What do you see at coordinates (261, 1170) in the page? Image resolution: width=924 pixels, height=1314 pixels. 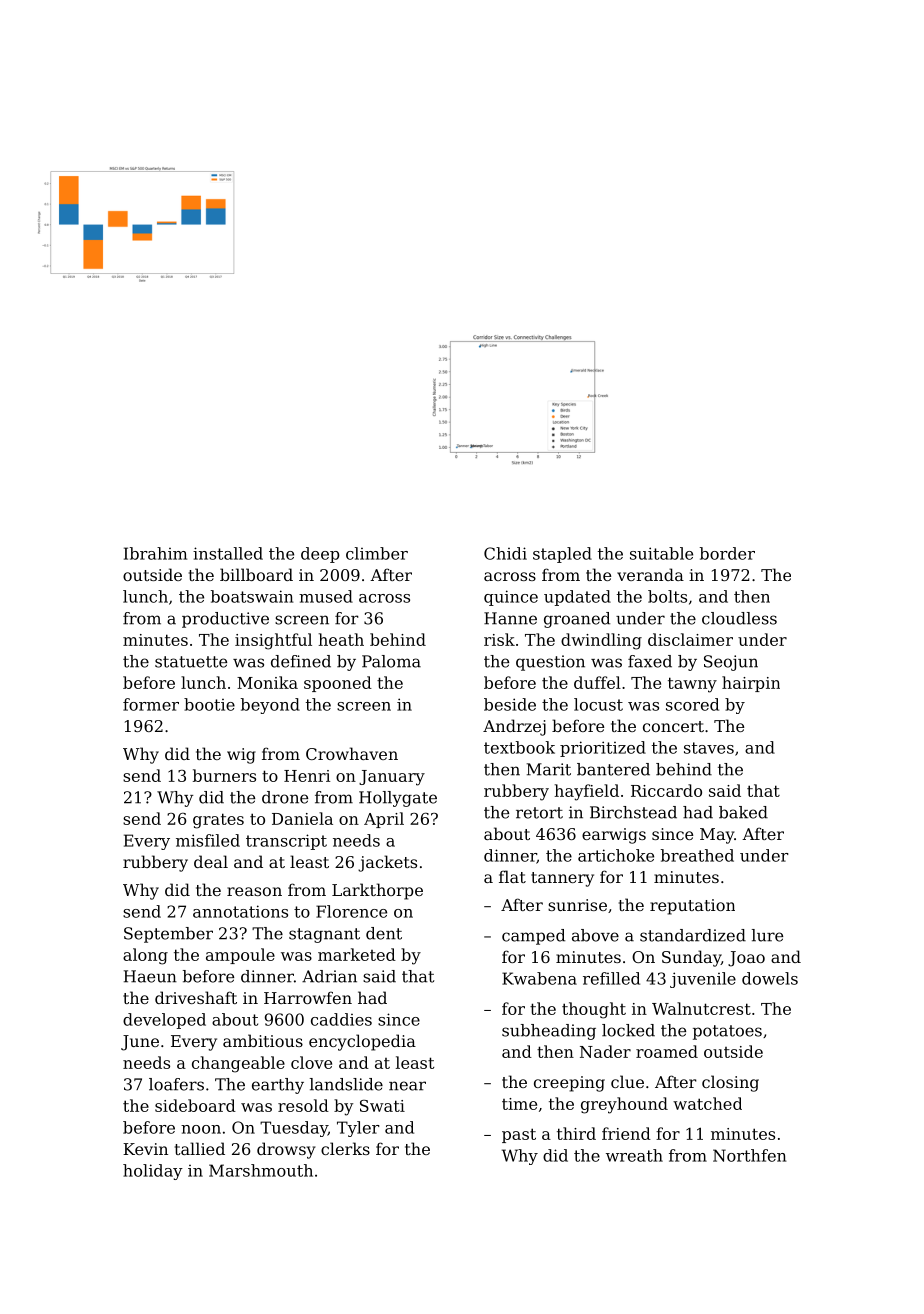 I see `Marshmouth` at bounding box center [261, 1170].
